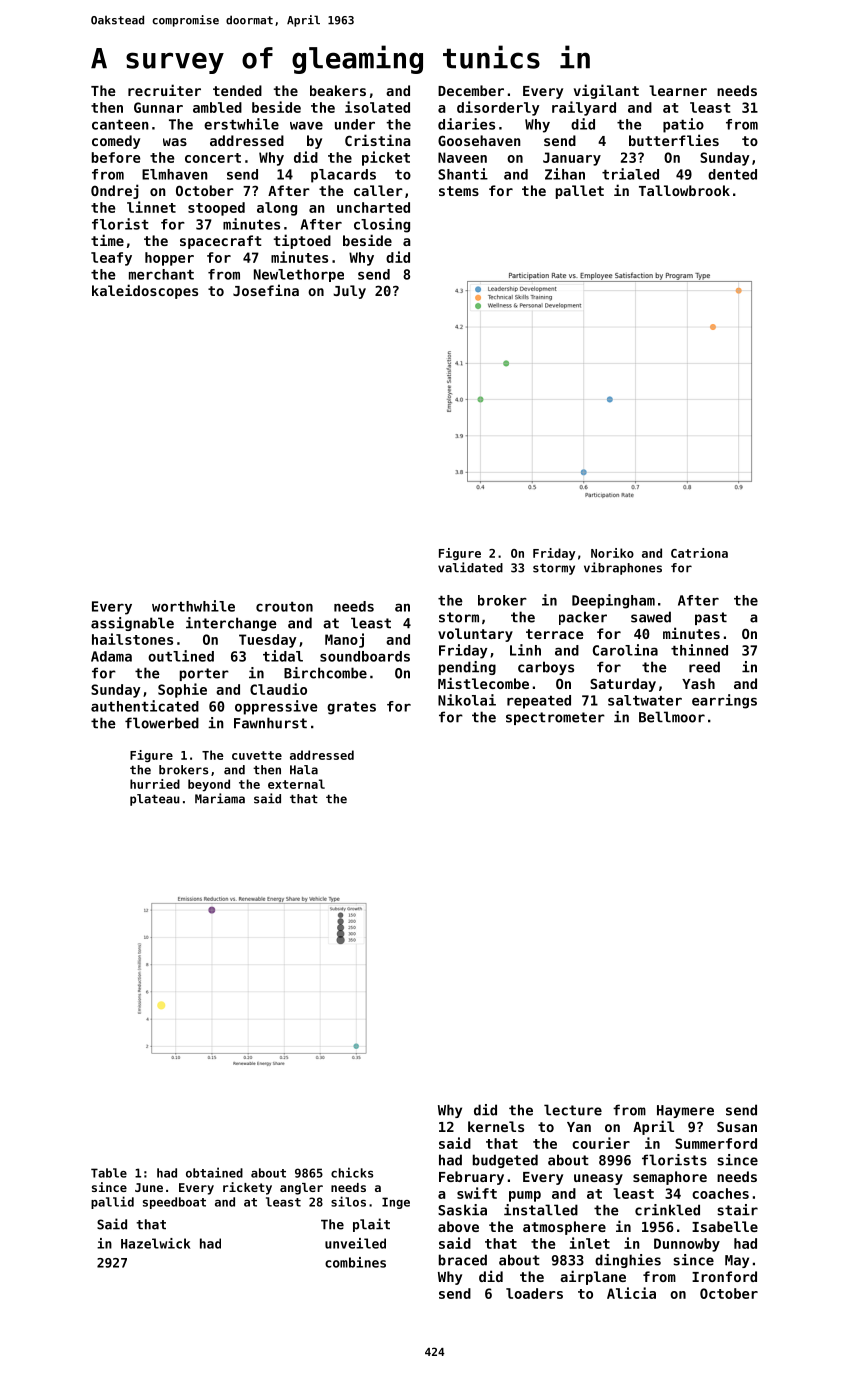 This image has width=849, height=1400. Describe the element at coordinates (382, 225) in the image. I see `closing` at that location.
